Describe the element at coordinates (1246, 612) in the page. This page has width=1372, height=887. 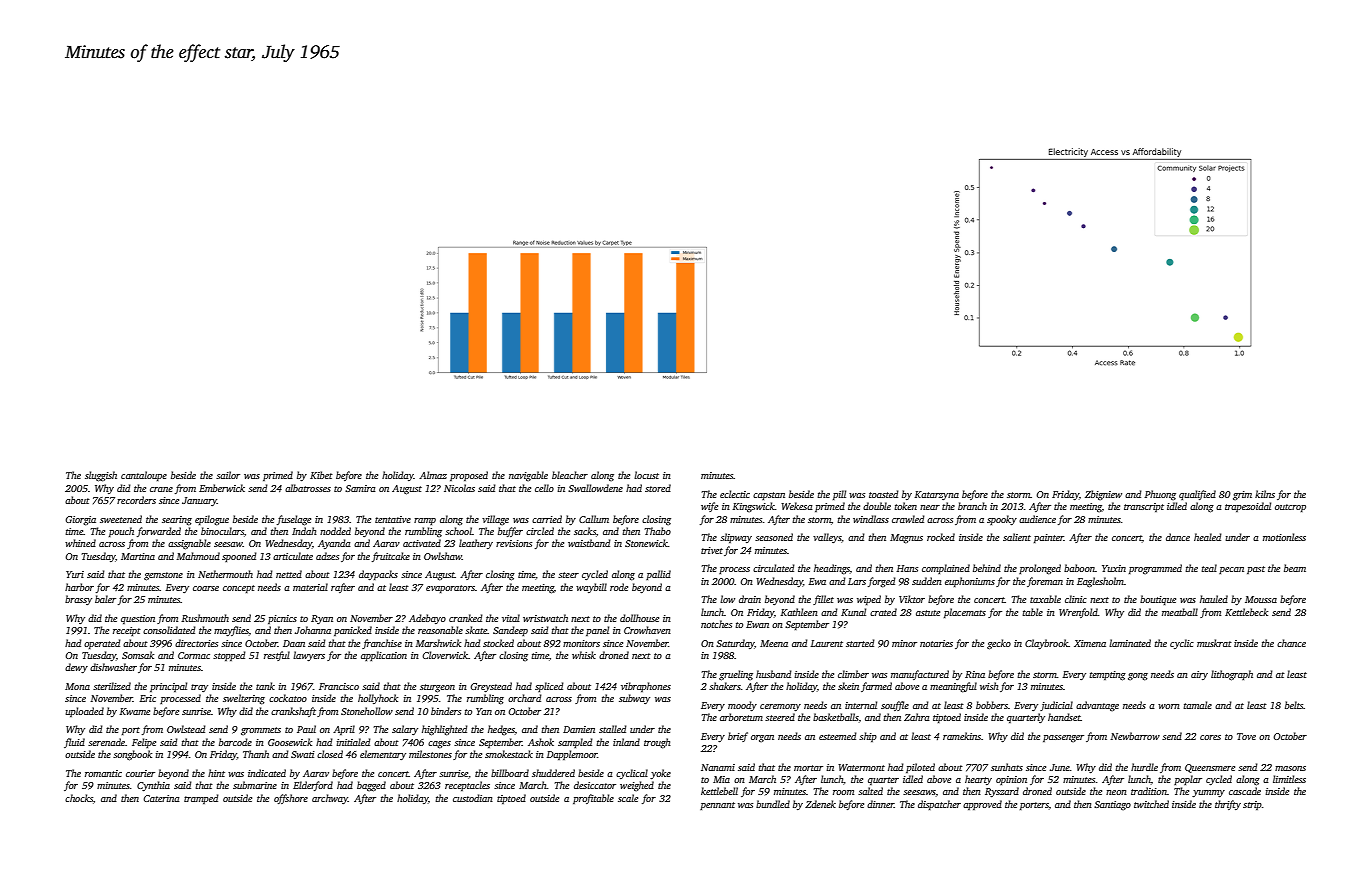
I see `Kettlebeck` at that location.
